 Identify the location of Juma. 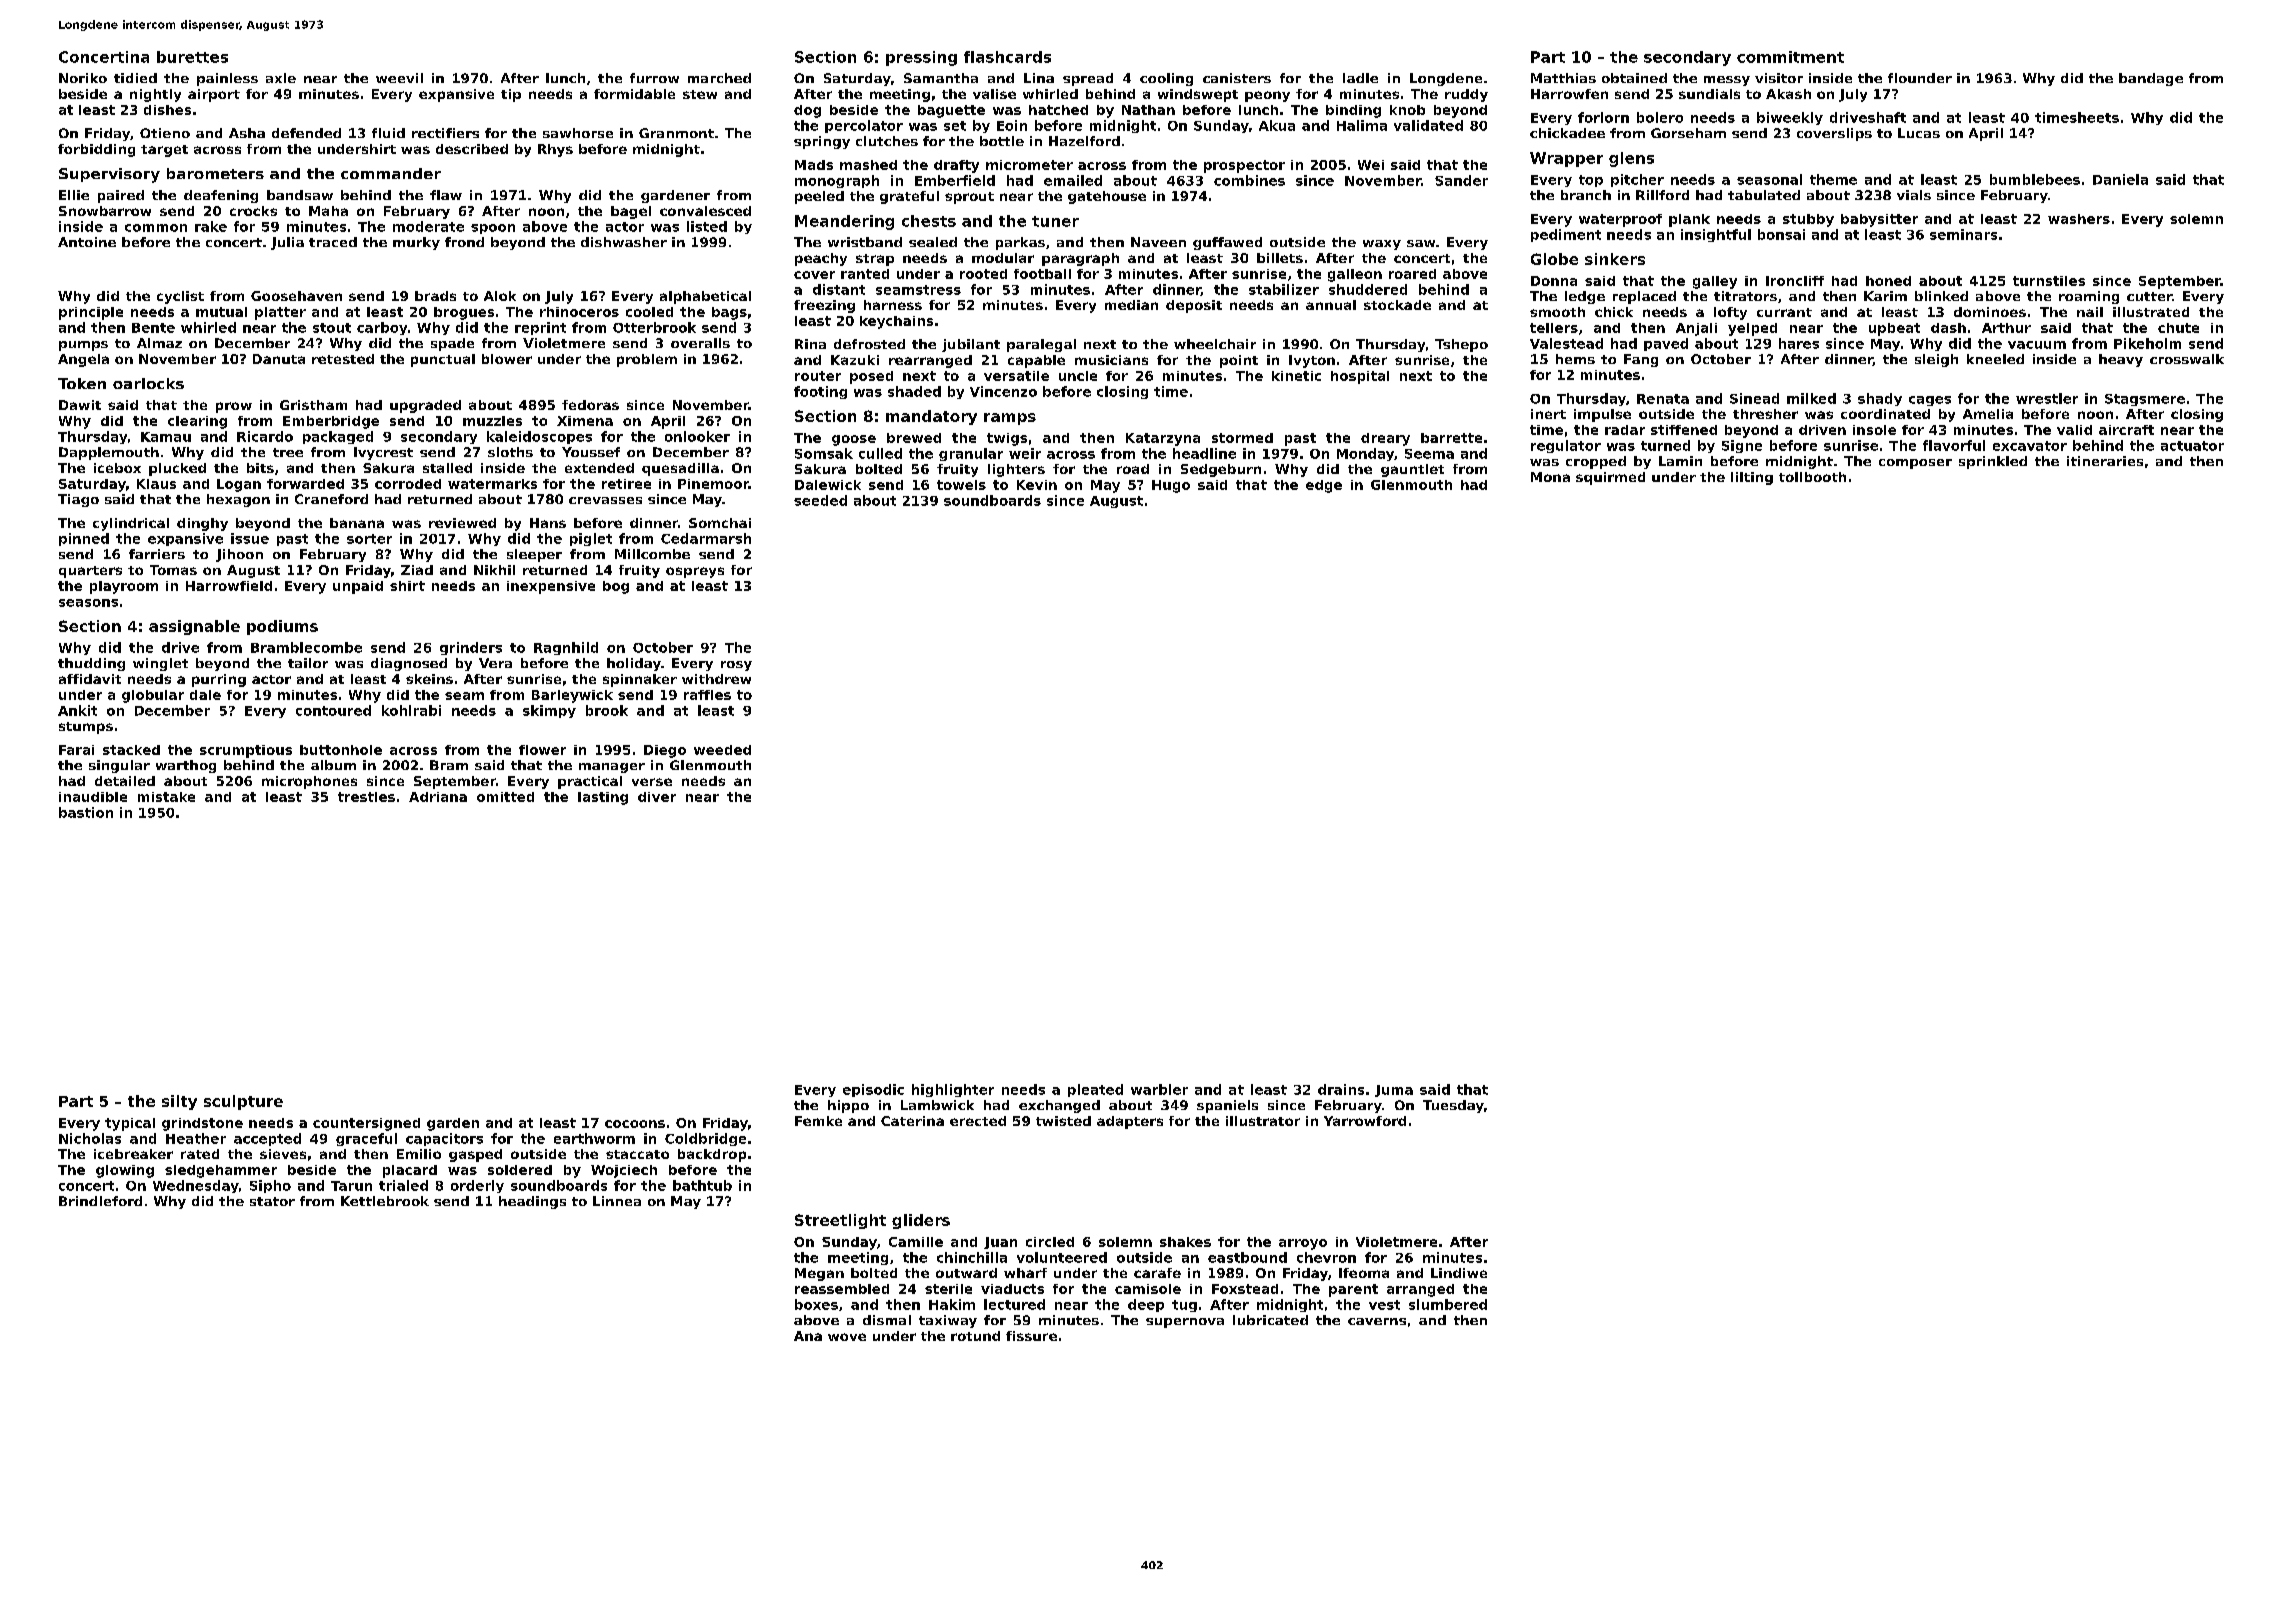
(1394, 1091).
